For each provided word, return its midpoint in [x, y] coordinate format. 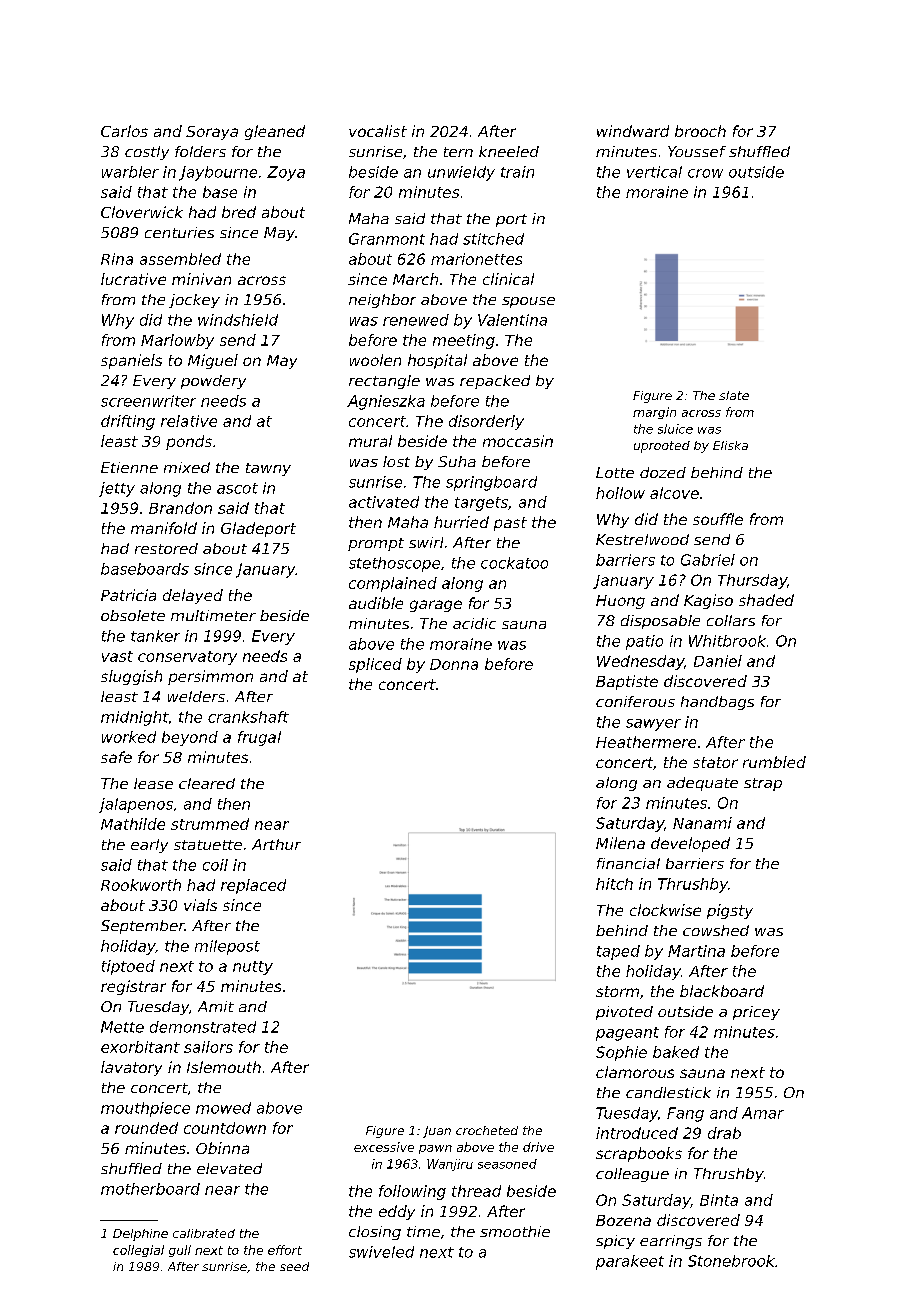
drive [538, 1147]
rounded [146, 1128]
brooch [700, 131]
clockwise [665, 910]
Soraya [212, 133]
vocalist [378, 131]
